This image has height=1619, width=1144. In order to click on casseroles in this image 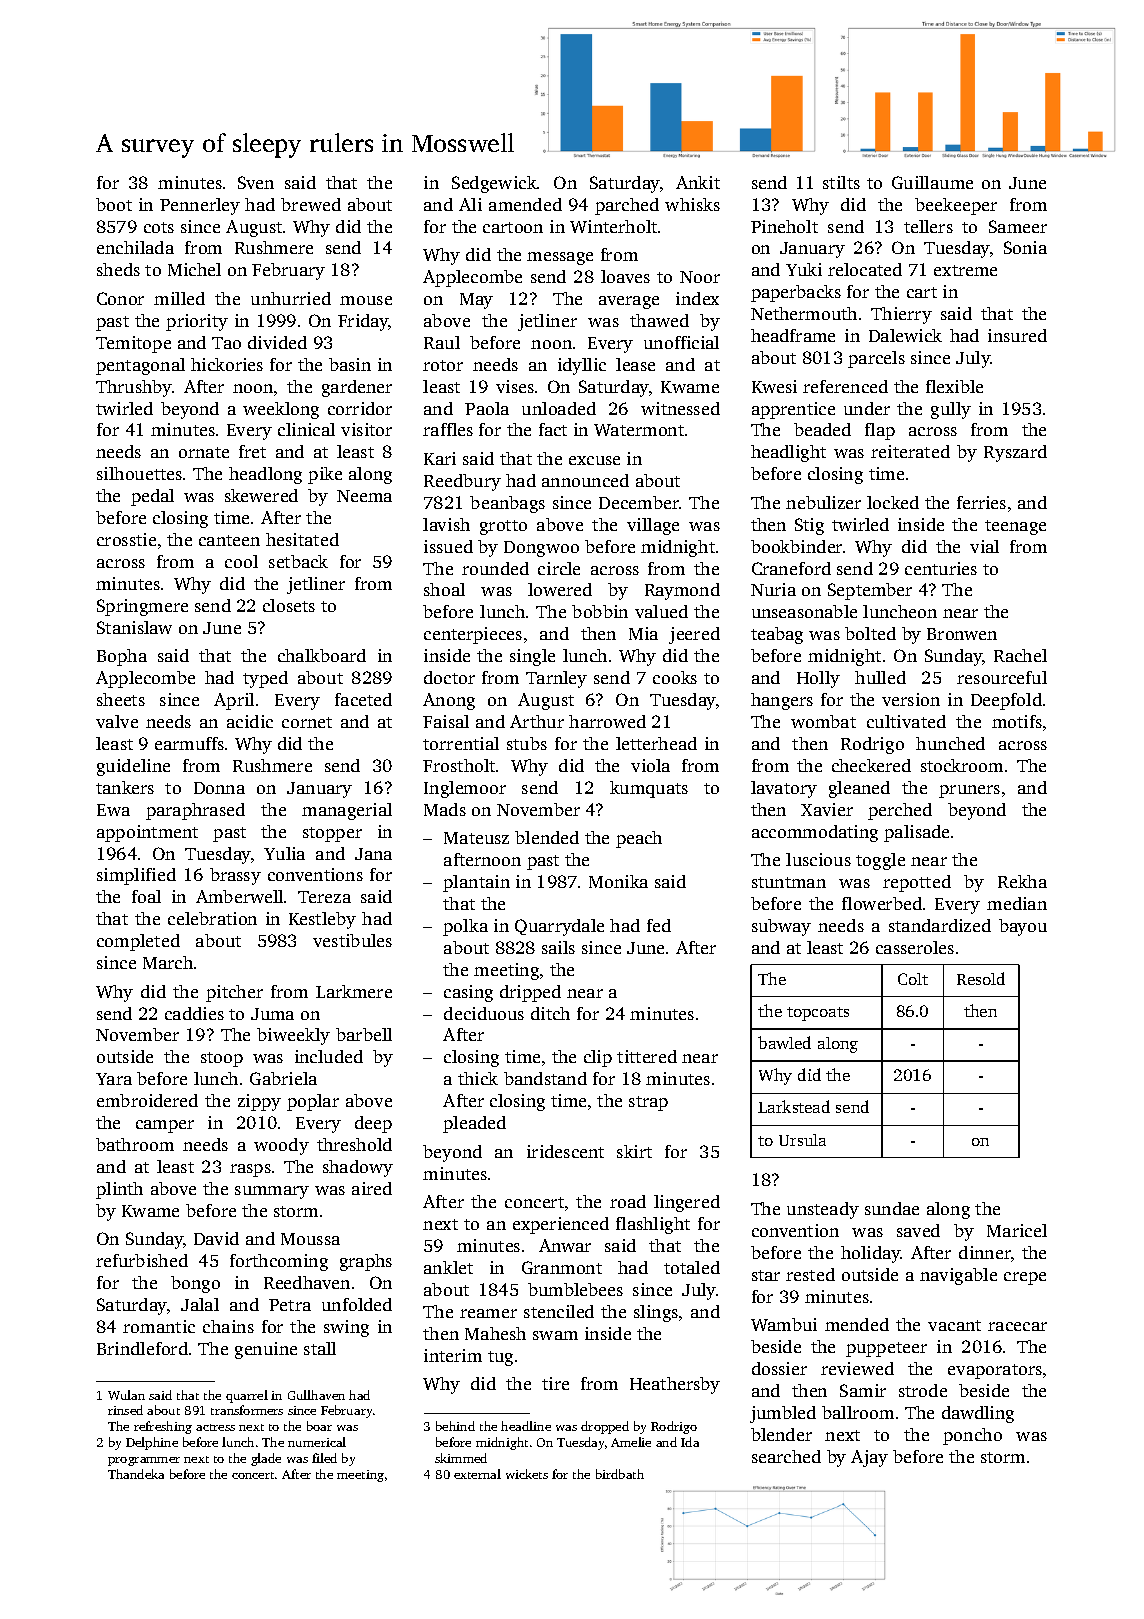, I will do `click(915, 947)`.
